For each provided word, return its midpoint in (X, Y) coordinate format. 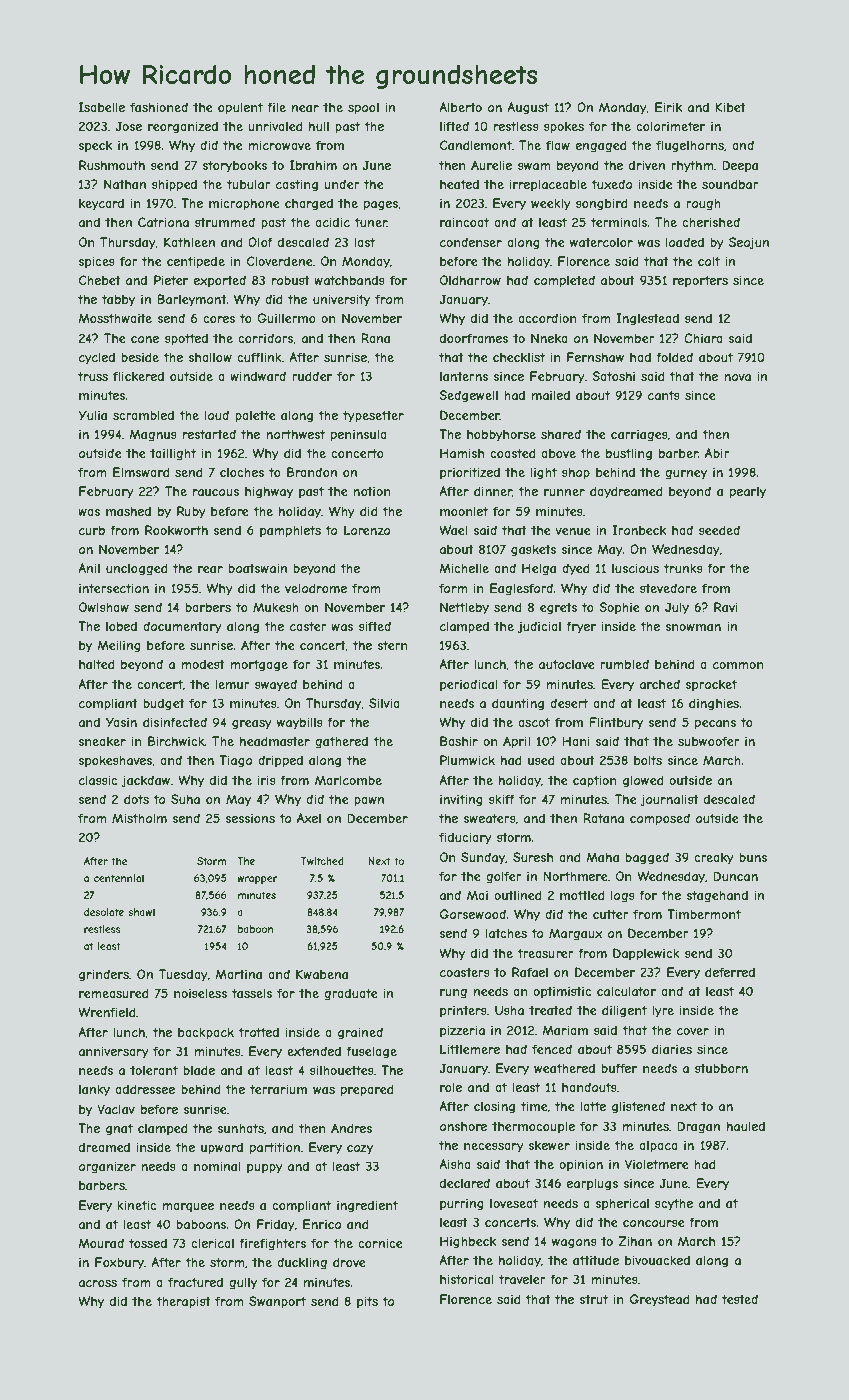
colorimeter (670, 126)
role (451, 1087)
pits (367, 1302)
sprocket (711, 685)
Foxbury (119, 1263)
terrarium (278, 1089)
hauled (746, 1126)
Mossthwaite (115, 318)
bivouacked (657, 1260)
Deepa (740, 166)
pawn (369, 802)
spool (363, 109)
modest (203, 664)
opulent (240, 108)
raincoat (464, 222)
